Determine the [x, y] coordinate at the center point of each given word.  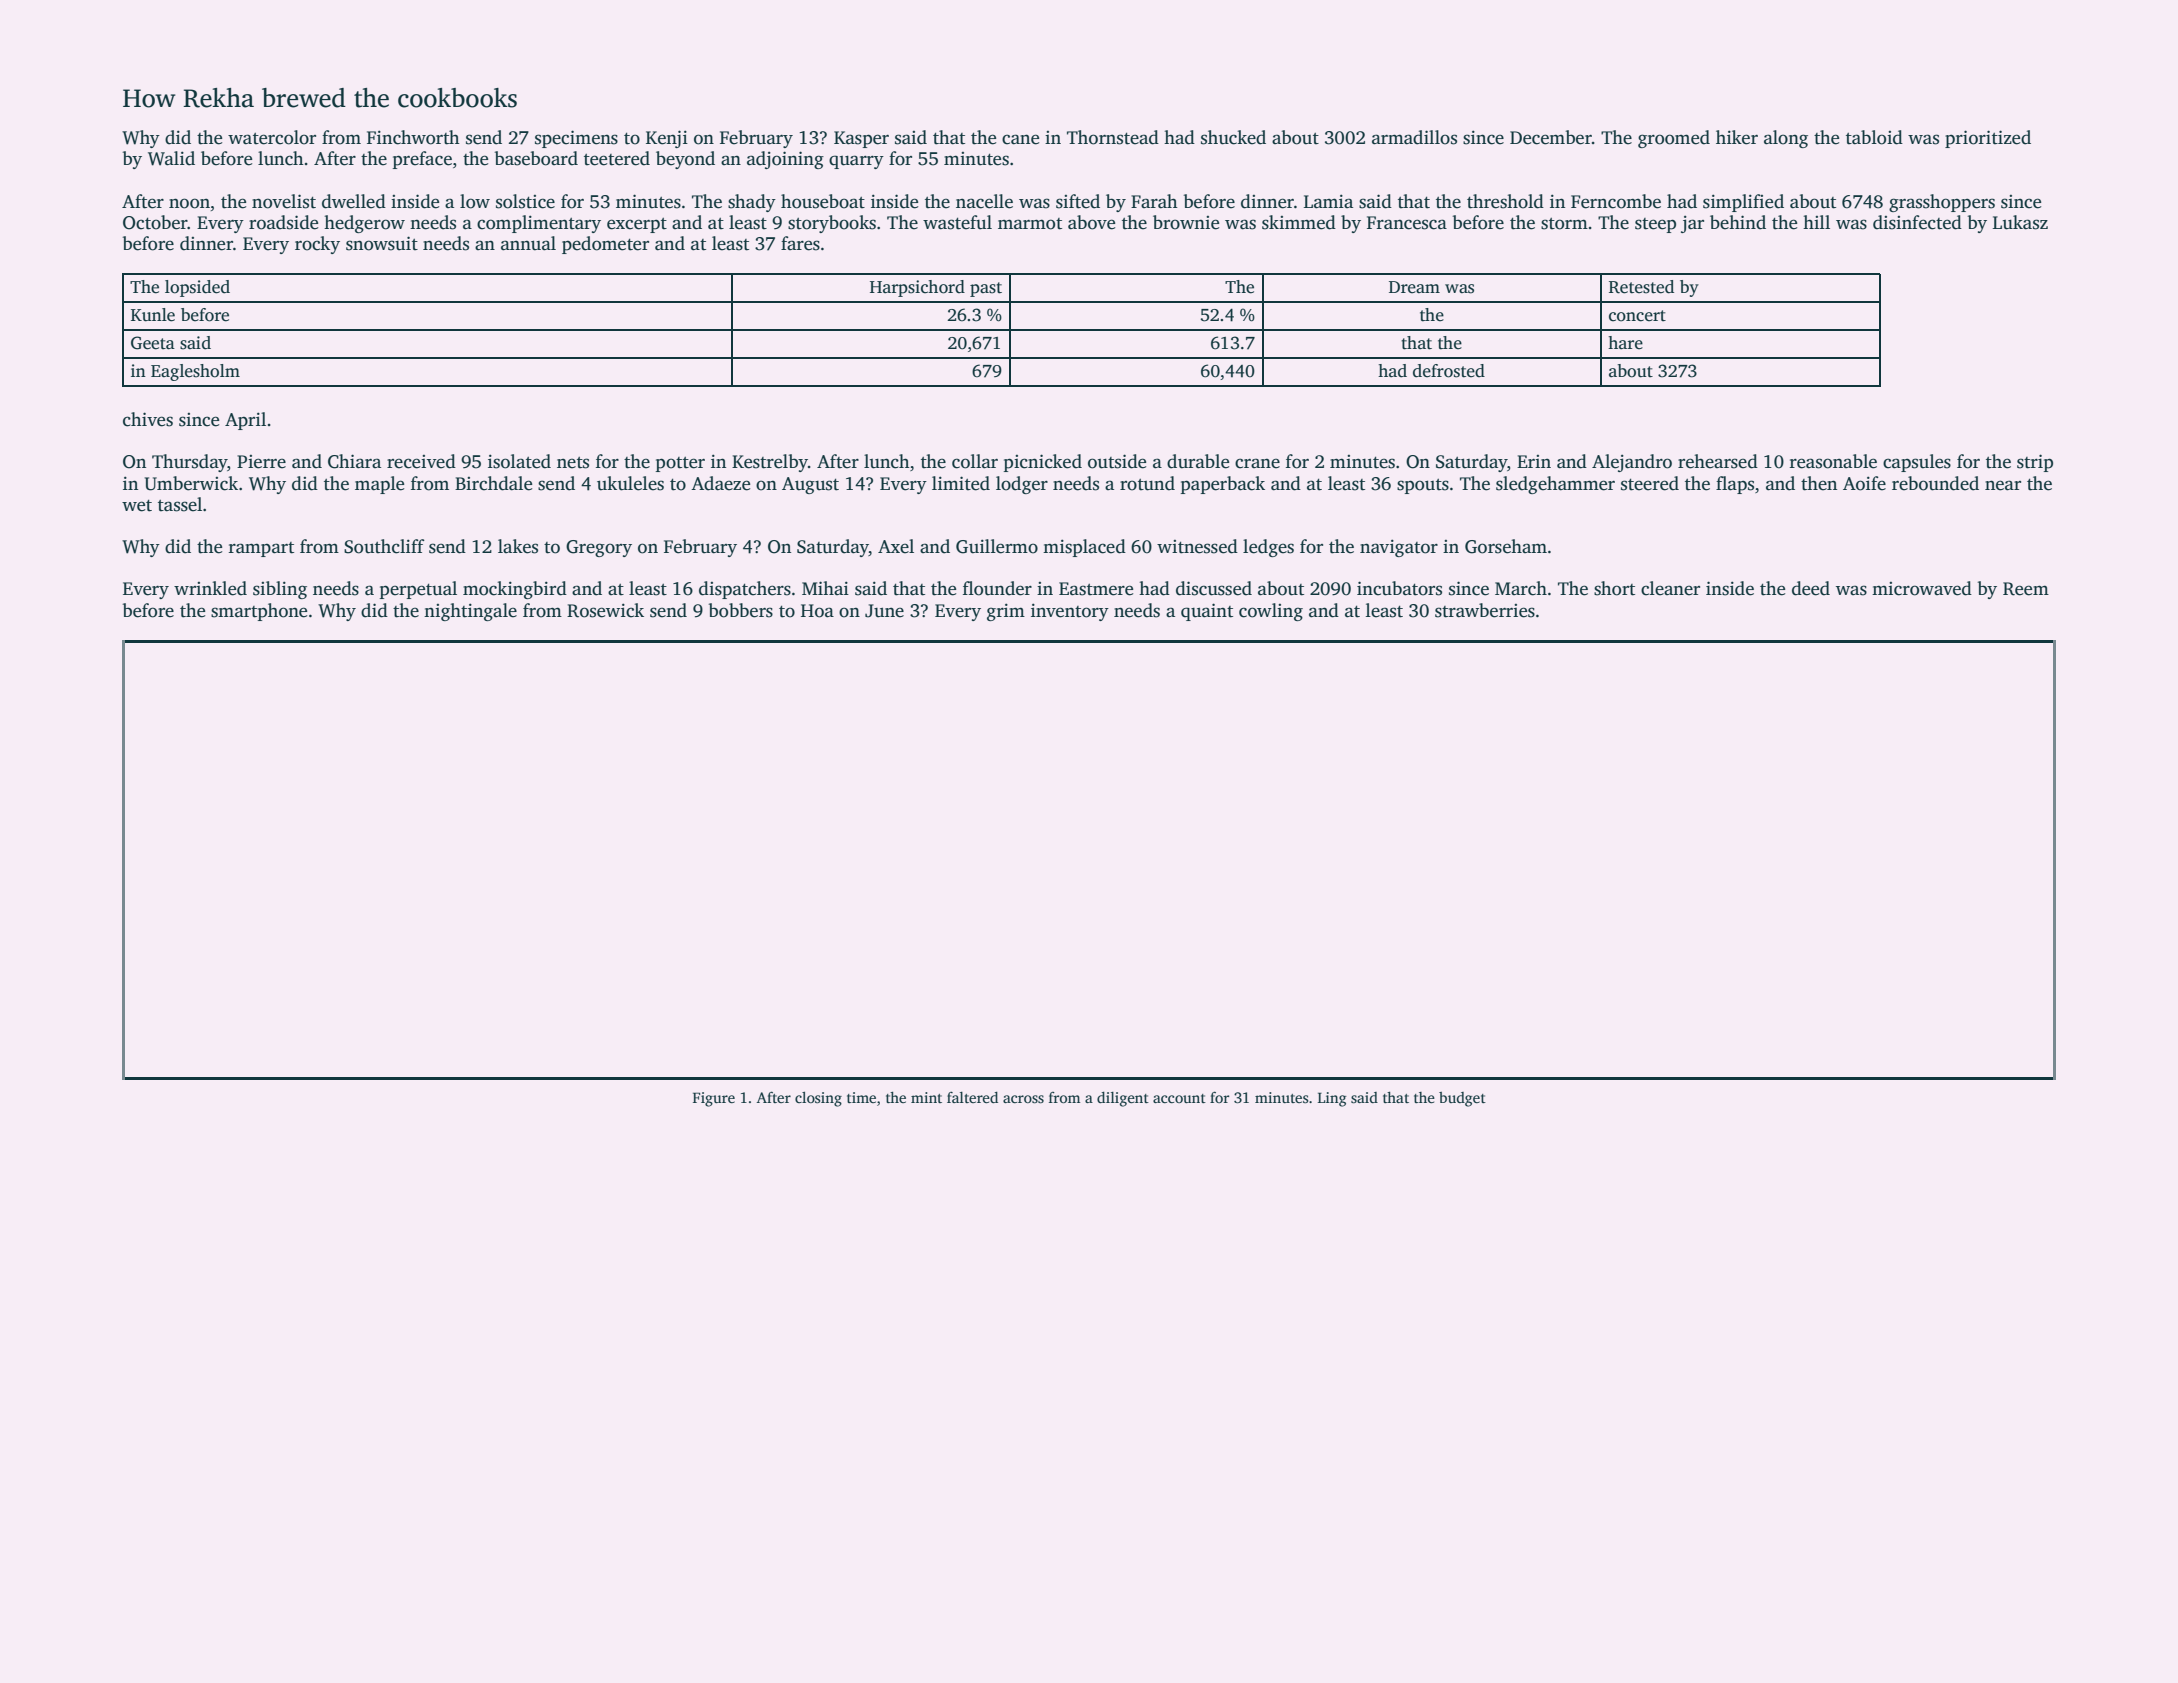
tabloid [1874, 137]
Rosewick [605, 610]
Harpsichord [917, 288]
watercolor [272, 137]
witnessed [1197, 546]
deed [1811, 588]
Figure [714, 1099]
